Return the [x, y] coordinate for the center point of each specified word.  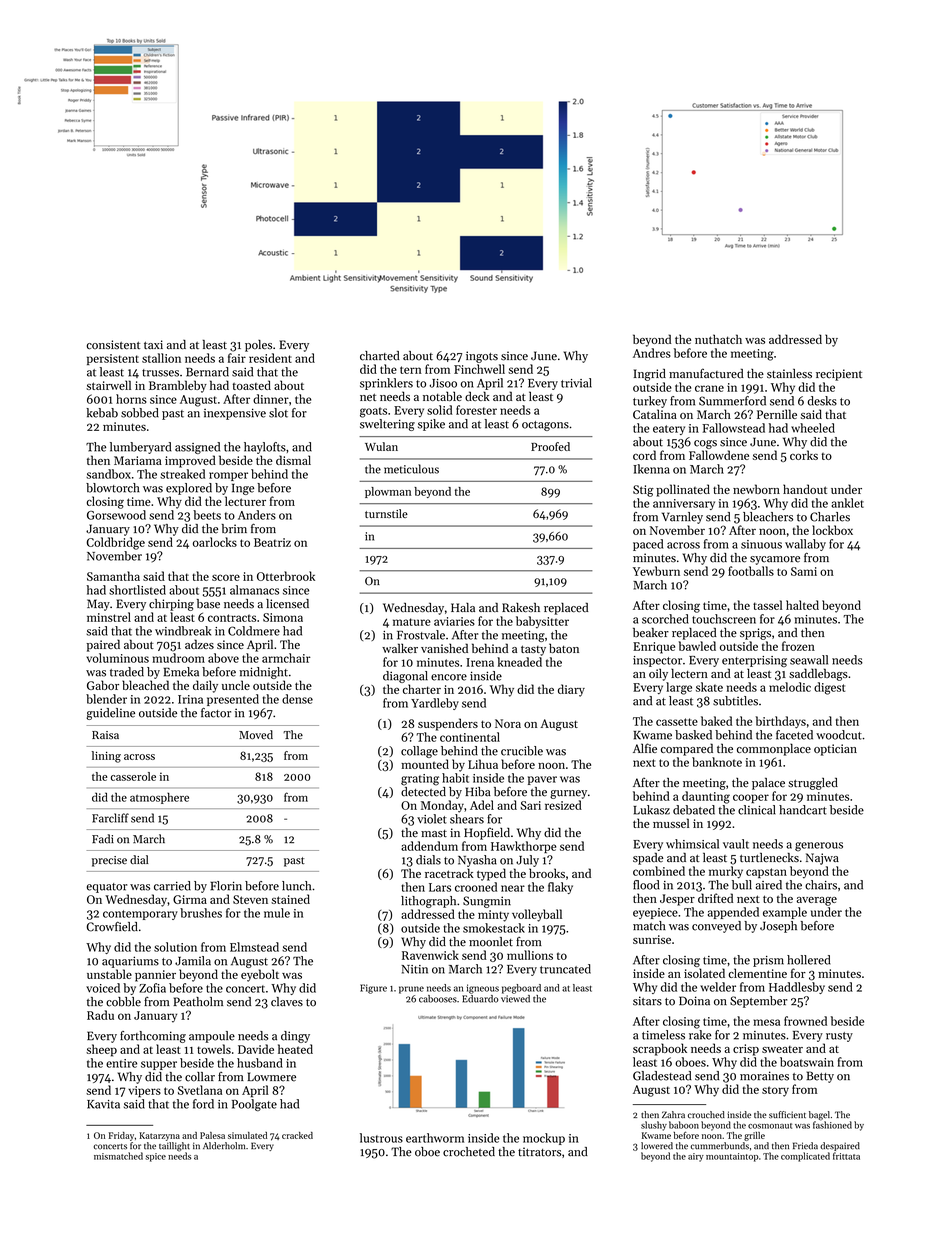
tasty [533, 650]
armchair [286, 658]
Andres [652, 353]
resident [270, 358]
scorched [665, 619]
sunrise [652, 939]
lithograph [428, 902]
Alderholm [224, 1146]
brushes [201, 913]
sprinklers [386, 384]
